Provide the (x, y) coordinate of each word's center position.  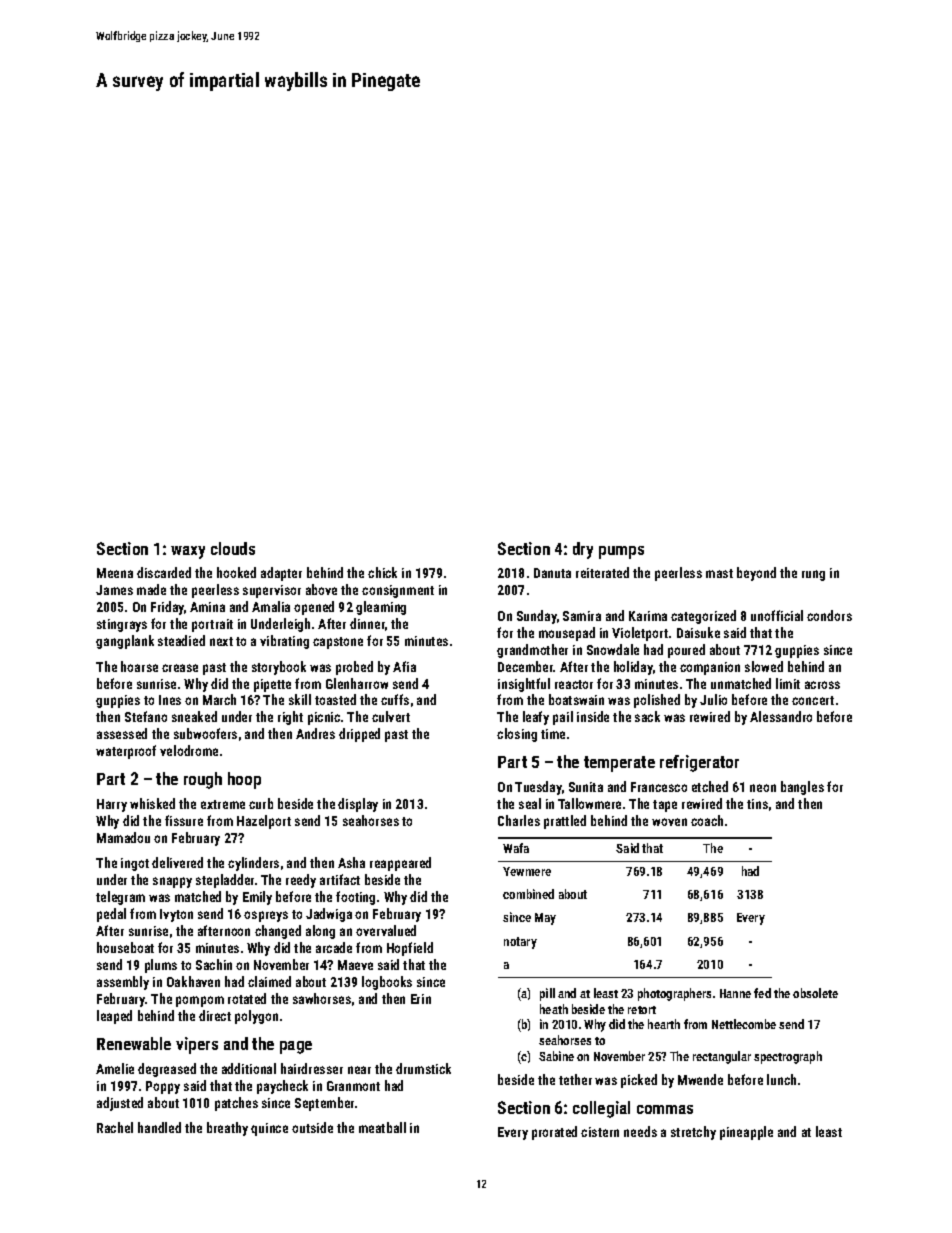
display (358, 805)
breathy (227, 1129)
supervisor (272, 591)
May (545, 919)
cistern (600, 1132)
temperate (619, 764)
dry (583, 550)
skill (300, 699)
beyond (756, 574)
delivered (177, 862)
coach (707, 820)
